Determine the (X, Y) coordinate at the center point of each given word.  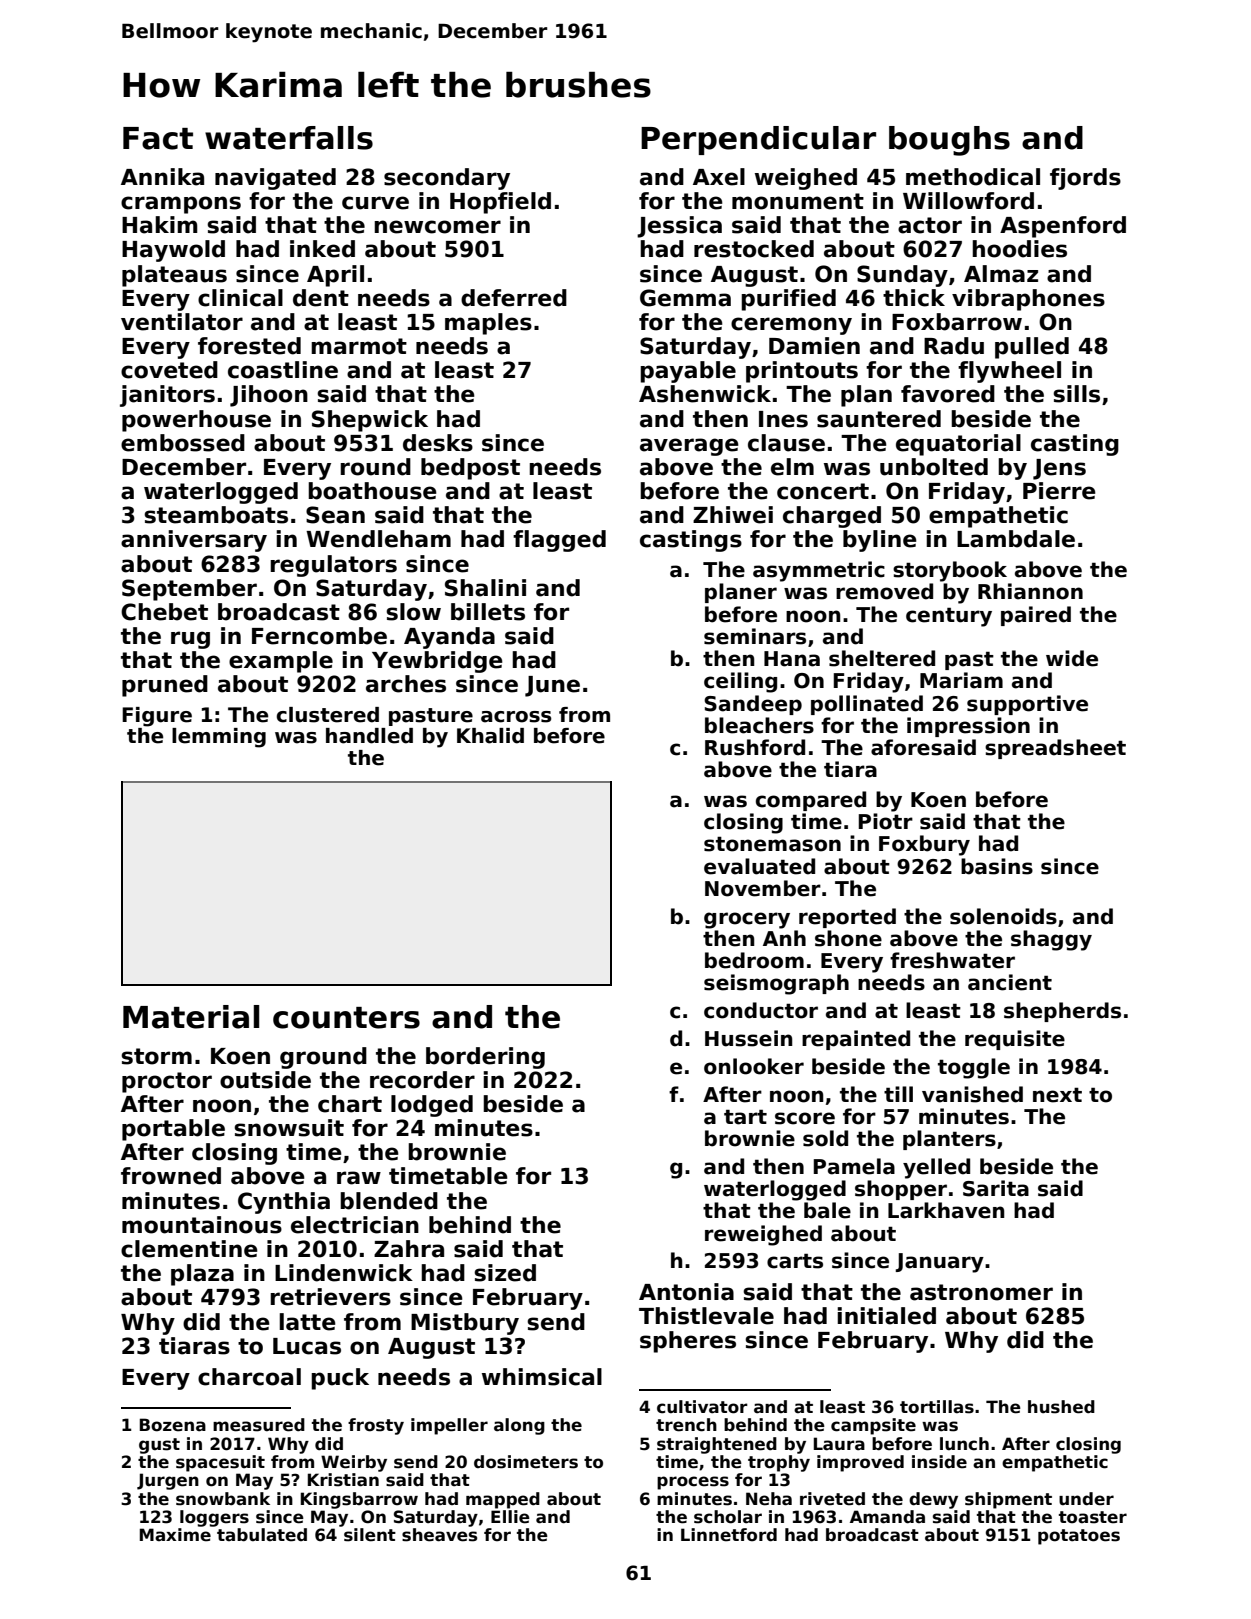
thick (914, 298)
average (689, 447)
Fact (158, 138)
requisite (1015, 1040)
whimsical (542, 1377)
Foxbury (924, 845)
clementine (189, 1249)
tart (745, 1117)
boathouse (372, 491)
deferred (514, 298)
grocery (747, 920)
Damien (814, 346)
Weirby (354, 1463)
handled (369, 736)
